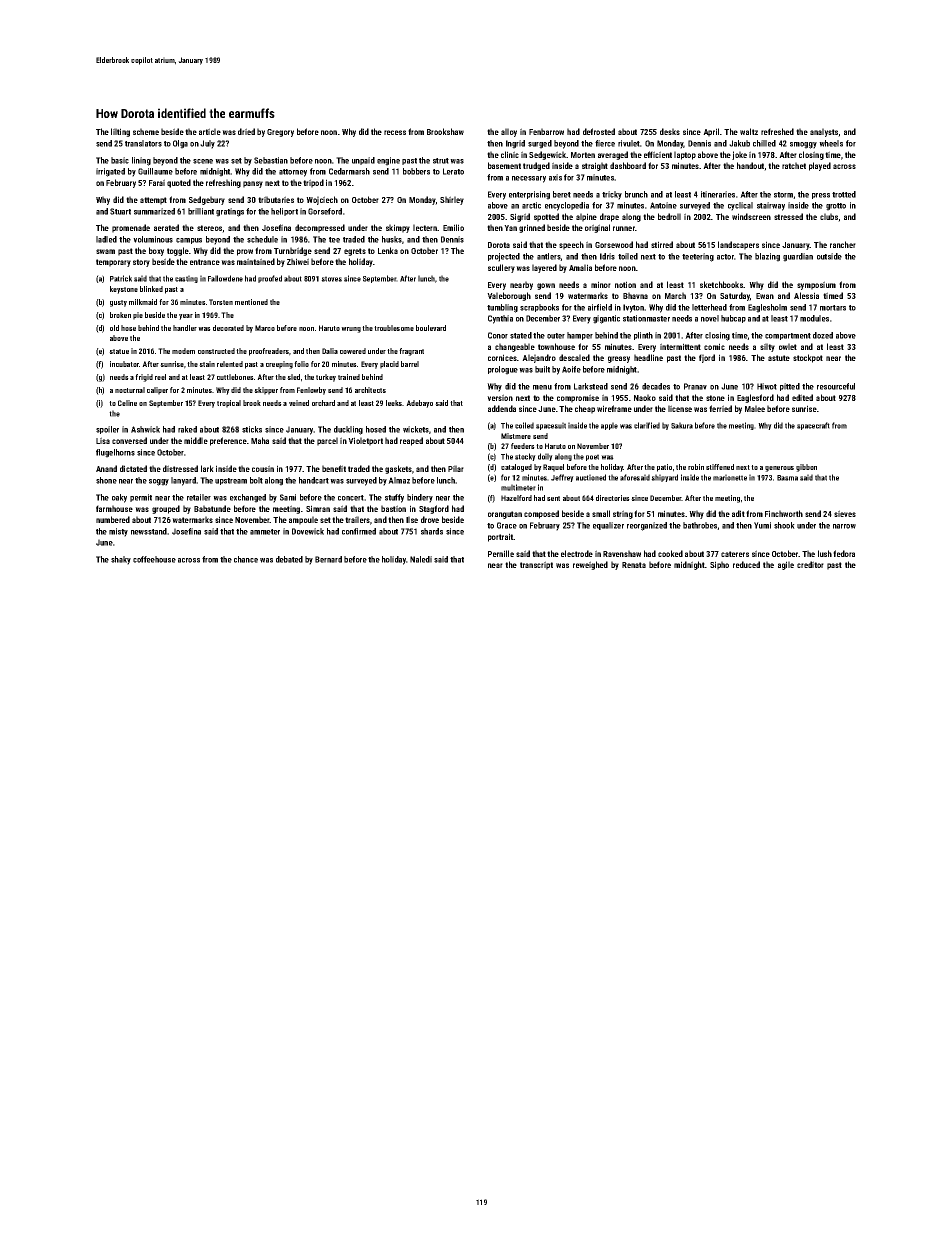 The image size is (952, 1233). What do you see at coordinates (280, 133) in the screenshot?
I see `Gregory` at bounding box center [280, 133].
